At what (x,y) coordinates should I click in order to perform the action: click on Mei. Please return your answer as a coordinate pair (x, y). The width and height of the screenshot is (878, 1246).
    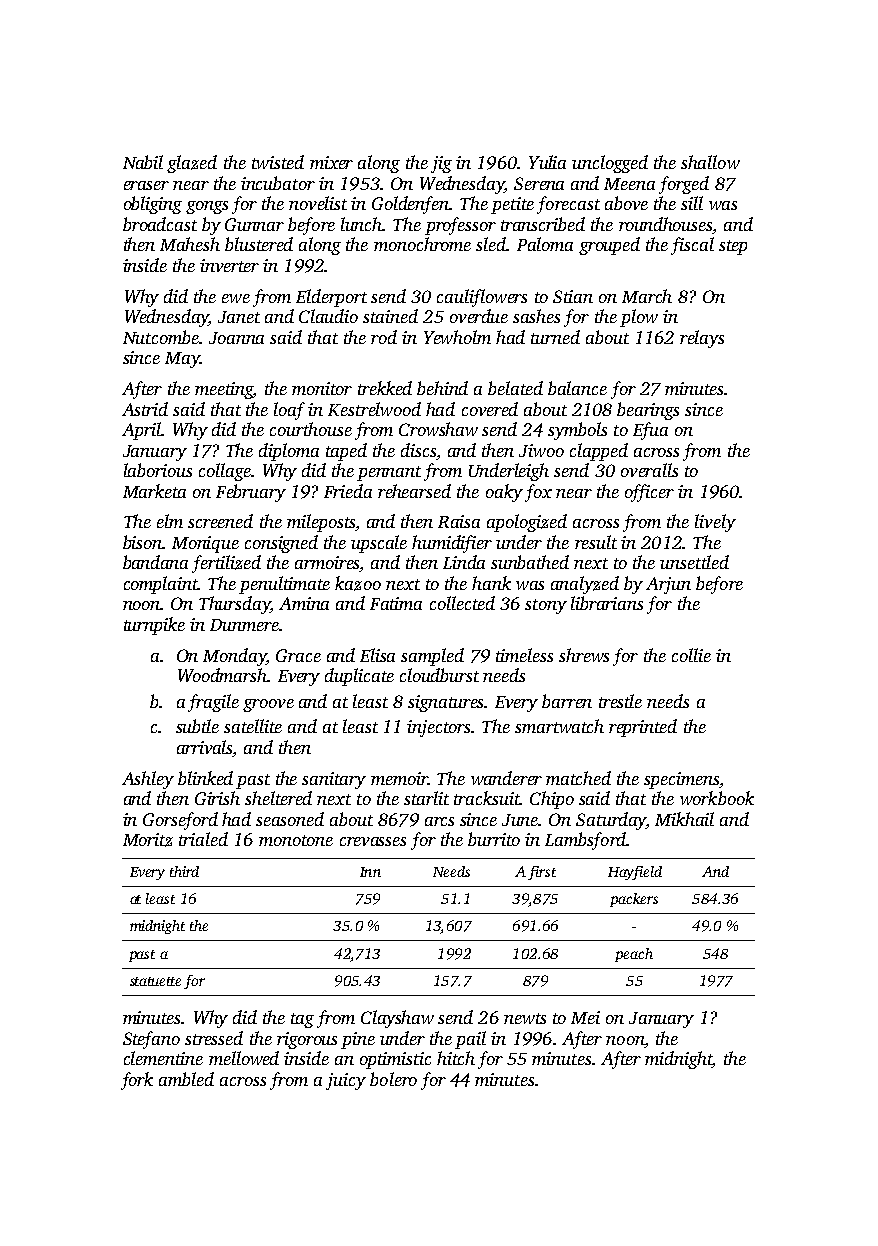
    Looking at the image, I should click on (585, 1017).
